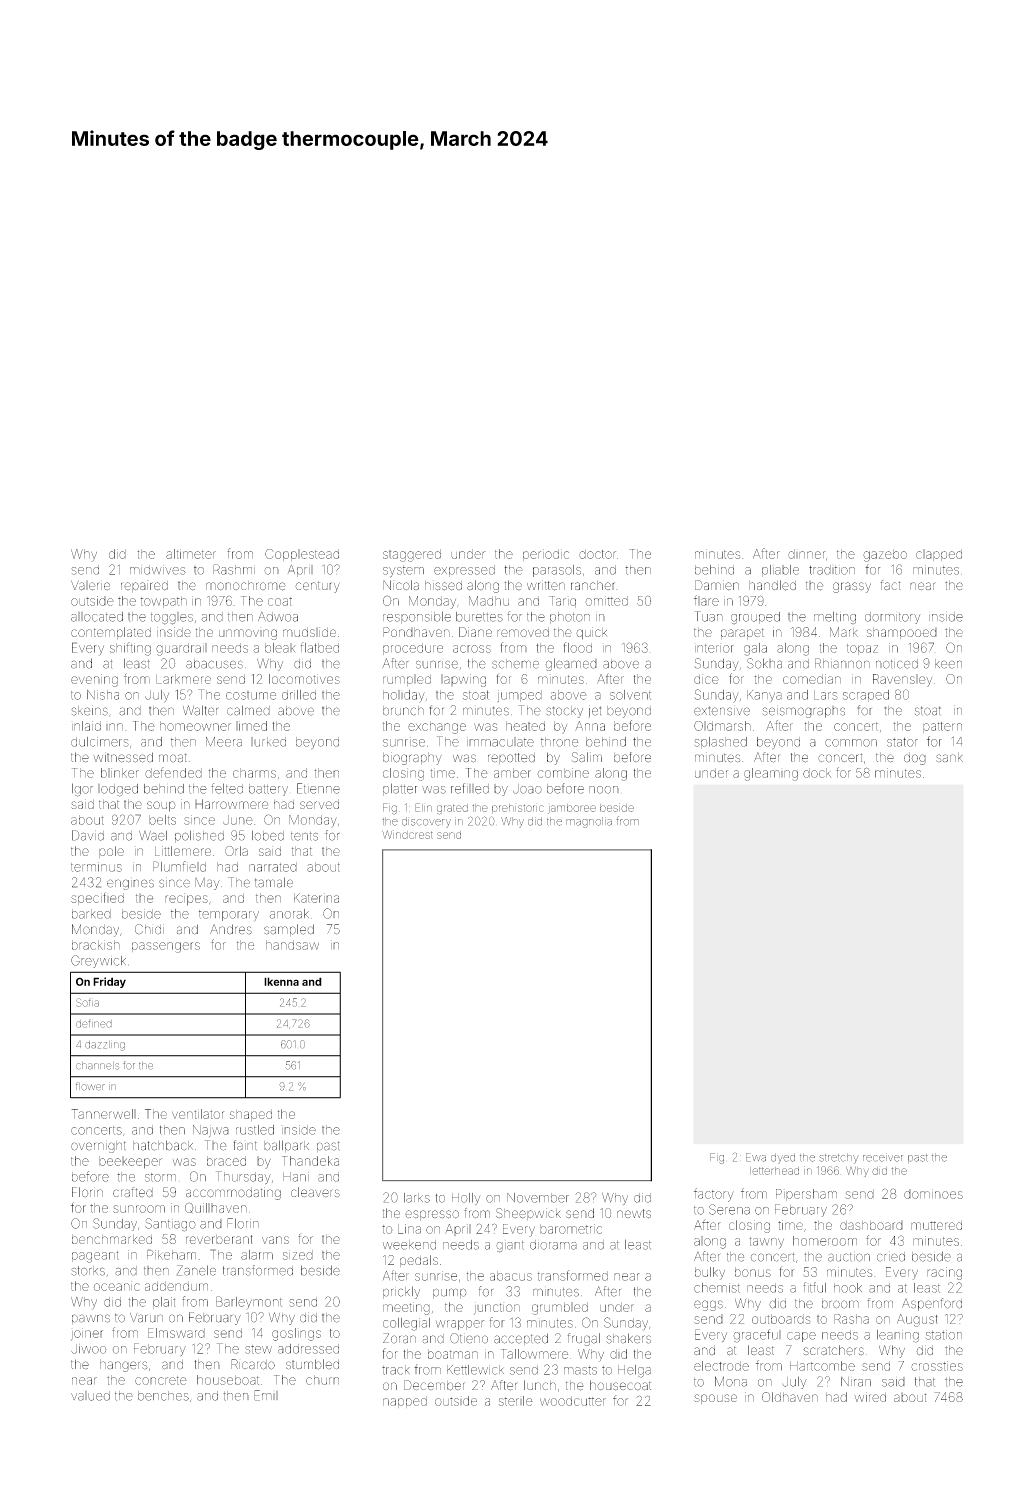  What do you see at coordinates (817, 773) in the document?
I see `dock` at bounding box center [817, 773].
